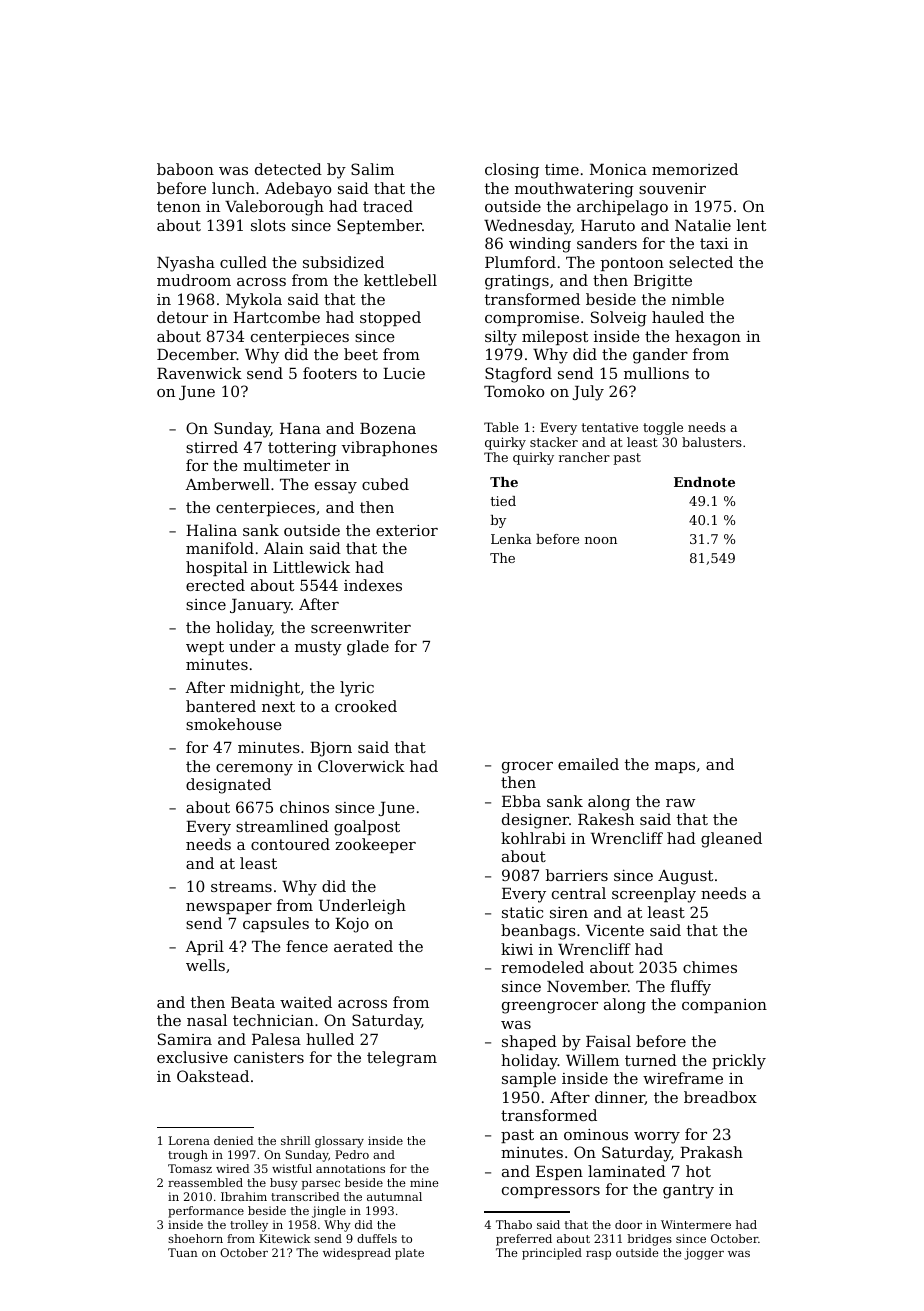 This document has height=1311, width=924. Describe the element at coordinates (601, 540) in the document. I see `noon` at that location.
